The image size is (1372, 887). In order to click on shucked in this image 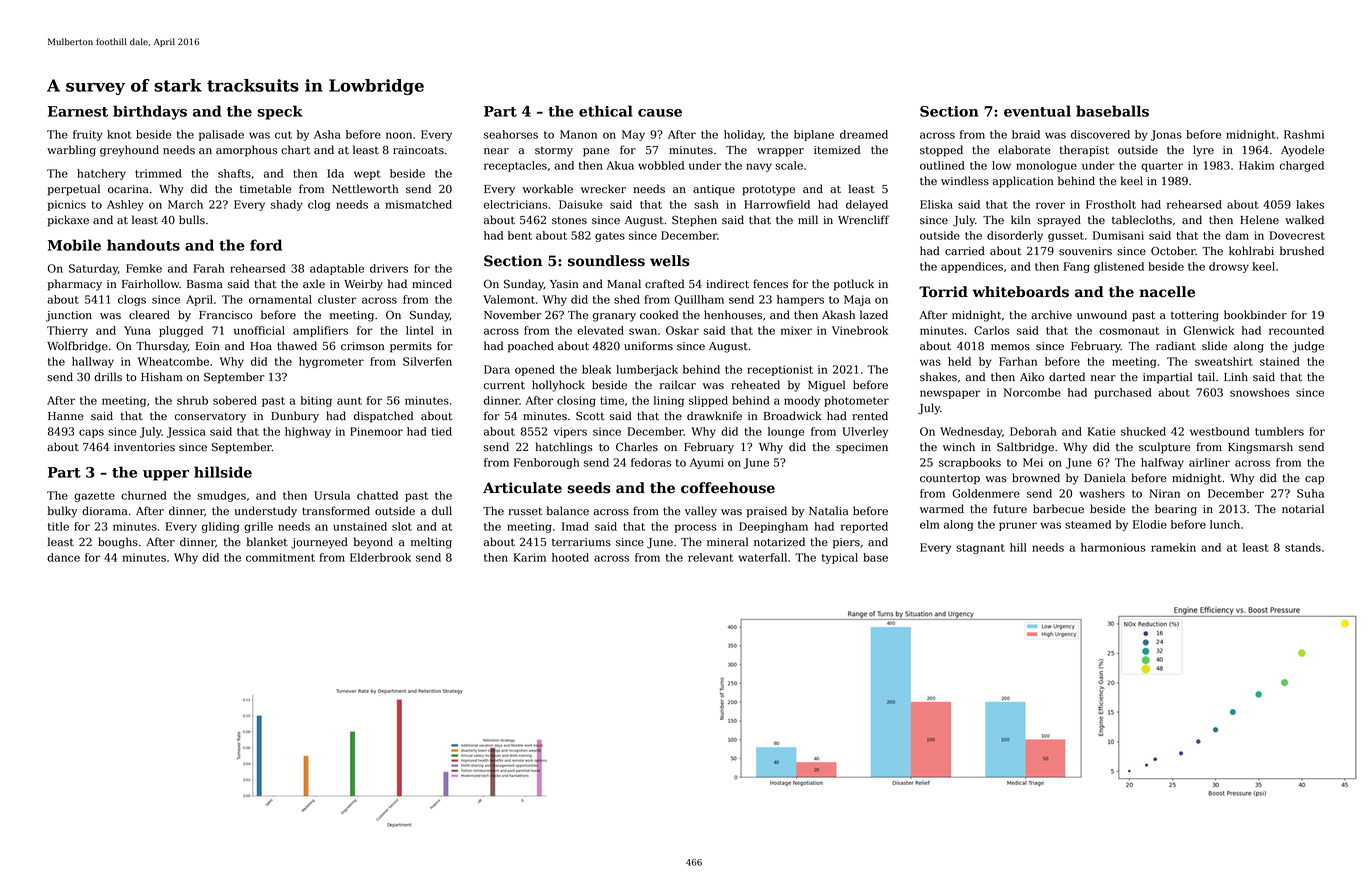, I will do `click(1143, 431)`.
